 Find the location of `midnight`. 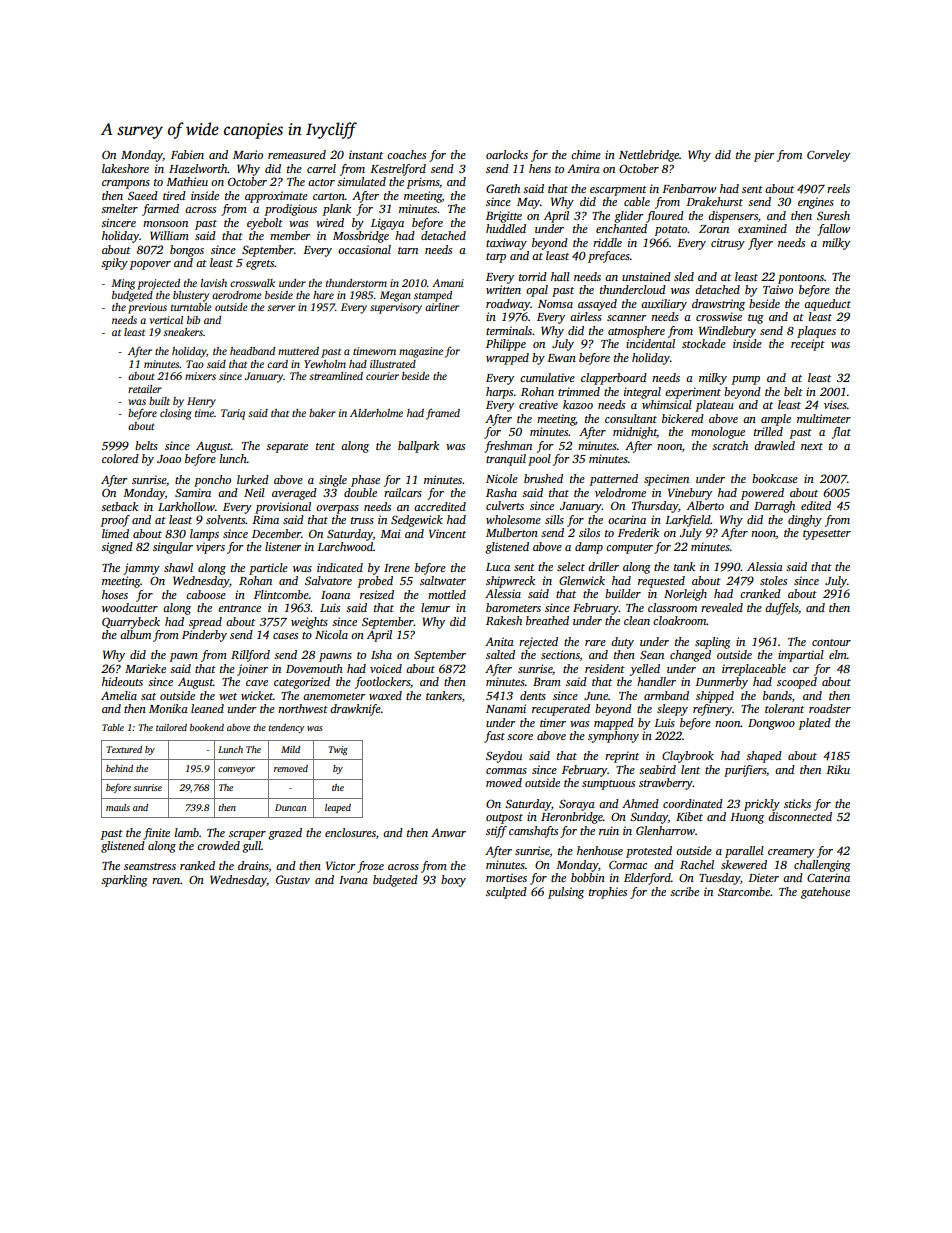

midnight is located at coordinates (635, 433).
